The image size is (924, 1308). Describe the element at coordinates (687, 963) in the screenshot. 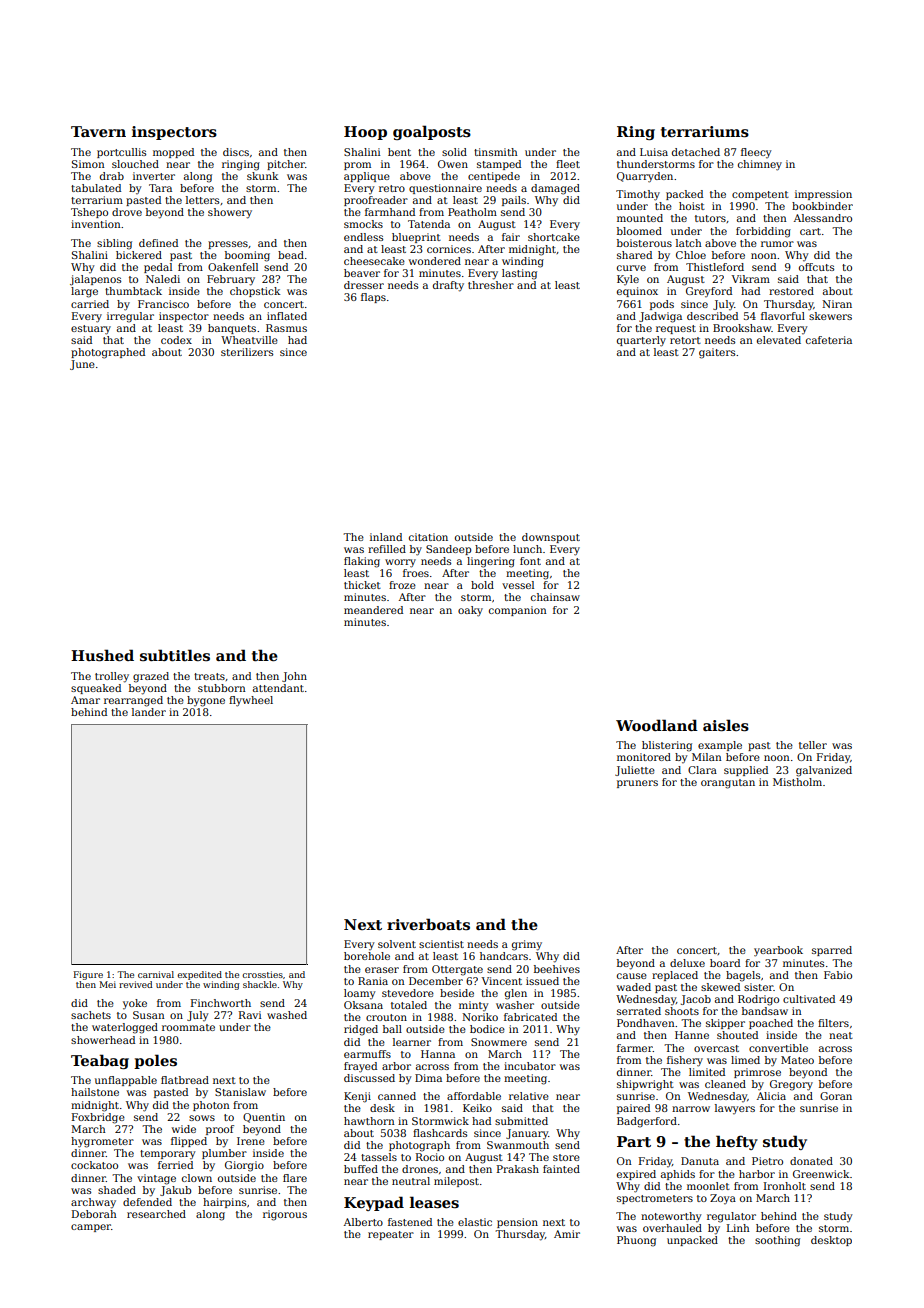

I see `deluxe` at that location.
